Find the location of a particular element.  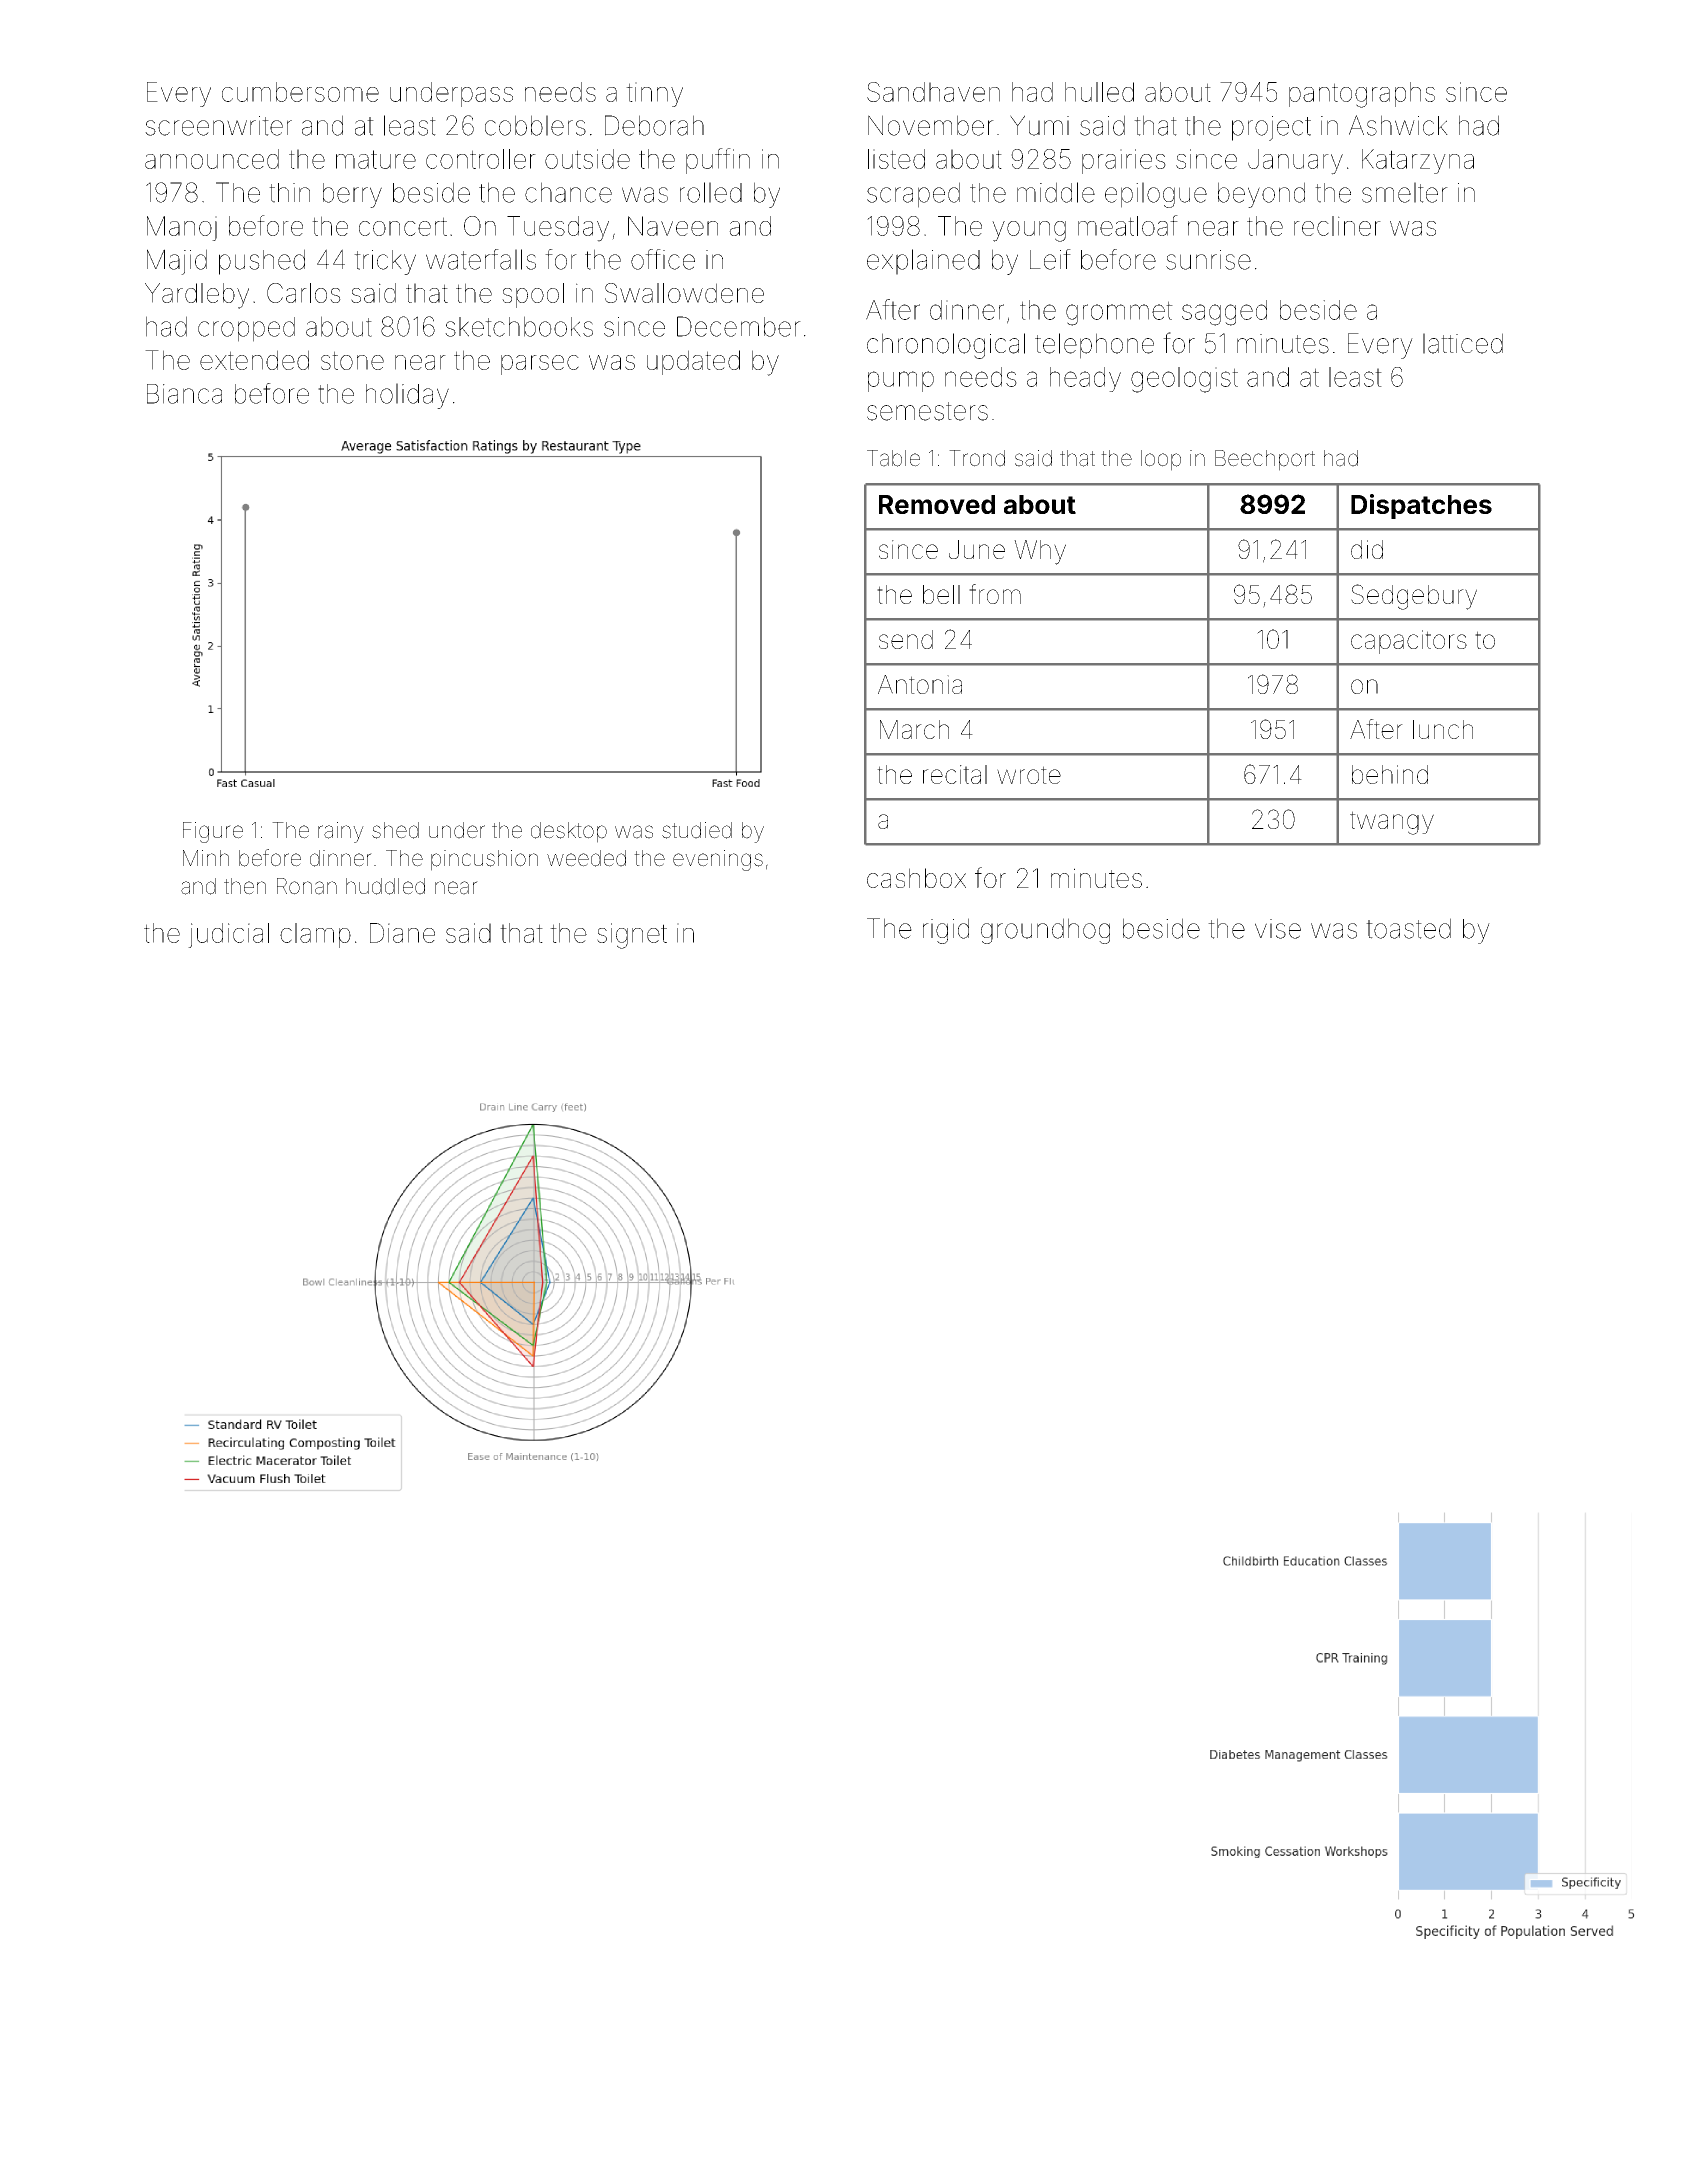

rainy is located at coordinates (341, 832).
